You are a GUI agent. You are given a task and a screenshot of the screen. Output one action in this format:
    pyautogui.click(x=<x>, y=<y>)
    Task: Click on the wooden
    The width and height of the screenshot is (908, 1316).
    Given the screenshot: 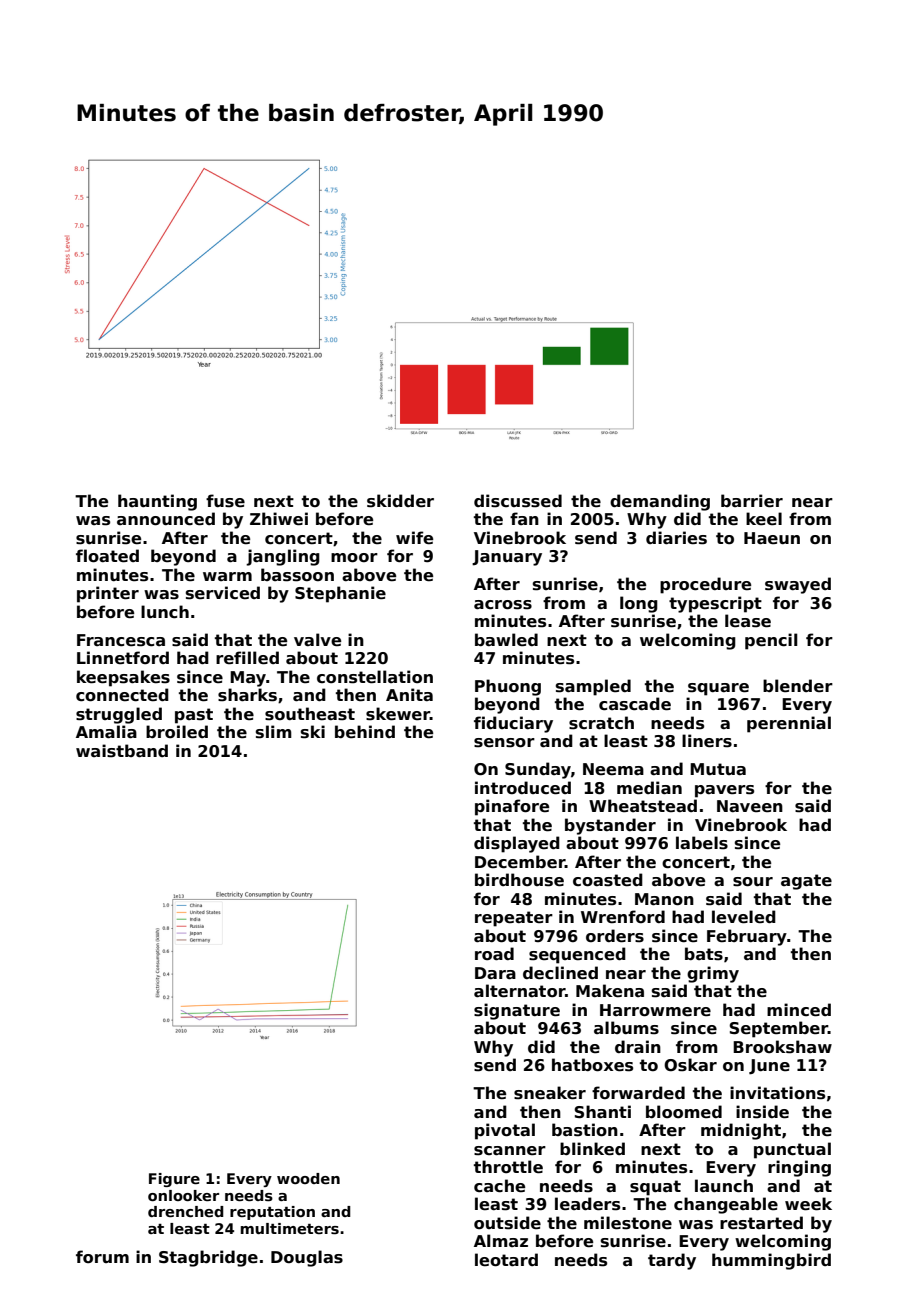 What is the action you would take?
    pyautogui.click(x=308, y=1178)
